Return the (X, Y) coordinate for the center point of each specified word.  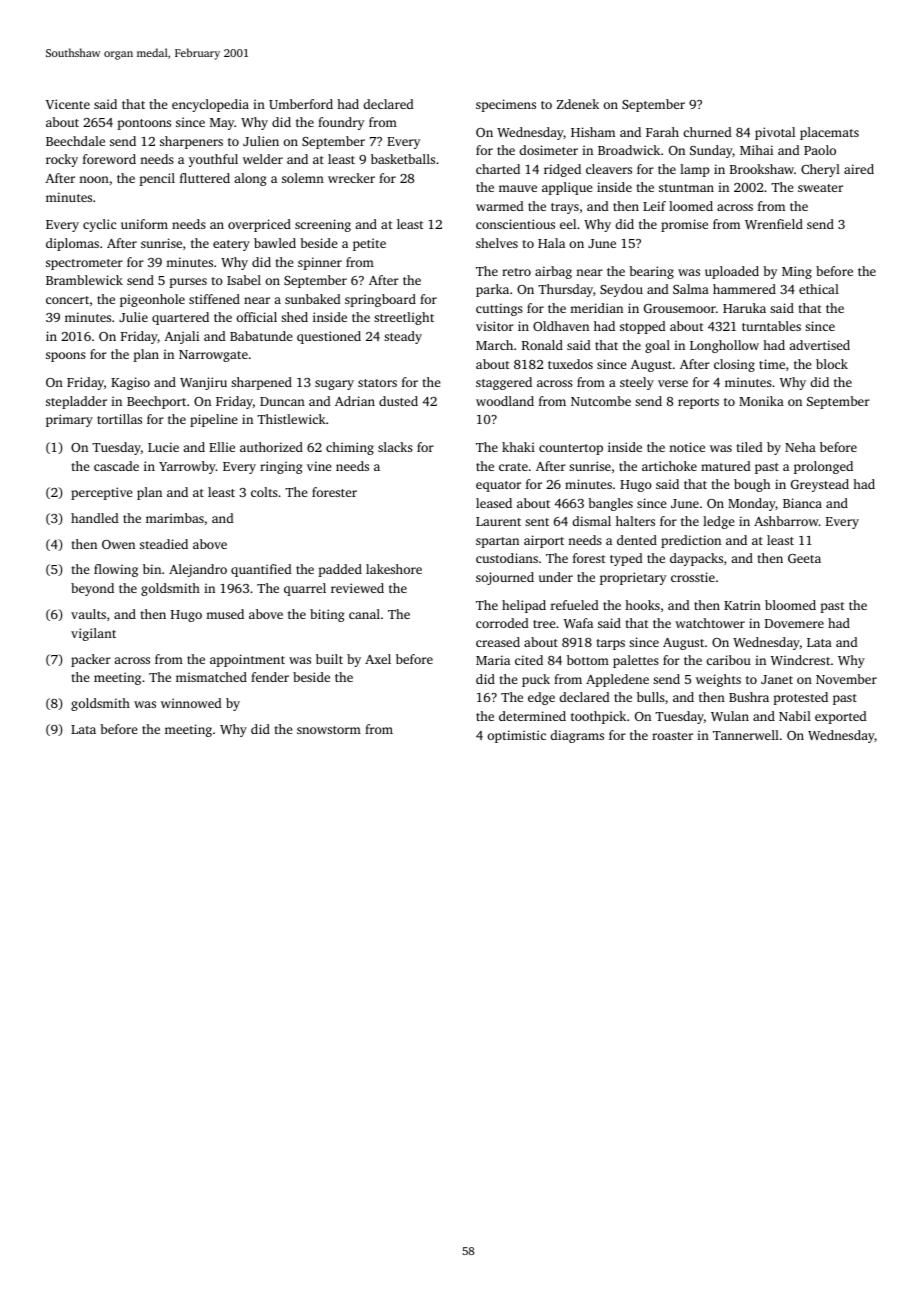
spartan (497, 542)
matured (726, 466)
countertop (571, 449)
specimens (506, 105)
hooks (642, 605)
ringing (281, 467)
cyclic (99, 225)
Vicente (68, 104)
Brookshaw (762, 169)
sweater (820, 188)
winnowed (191, 703)
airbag (553, 272)
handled (95, 518)
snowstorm (329, 730)
